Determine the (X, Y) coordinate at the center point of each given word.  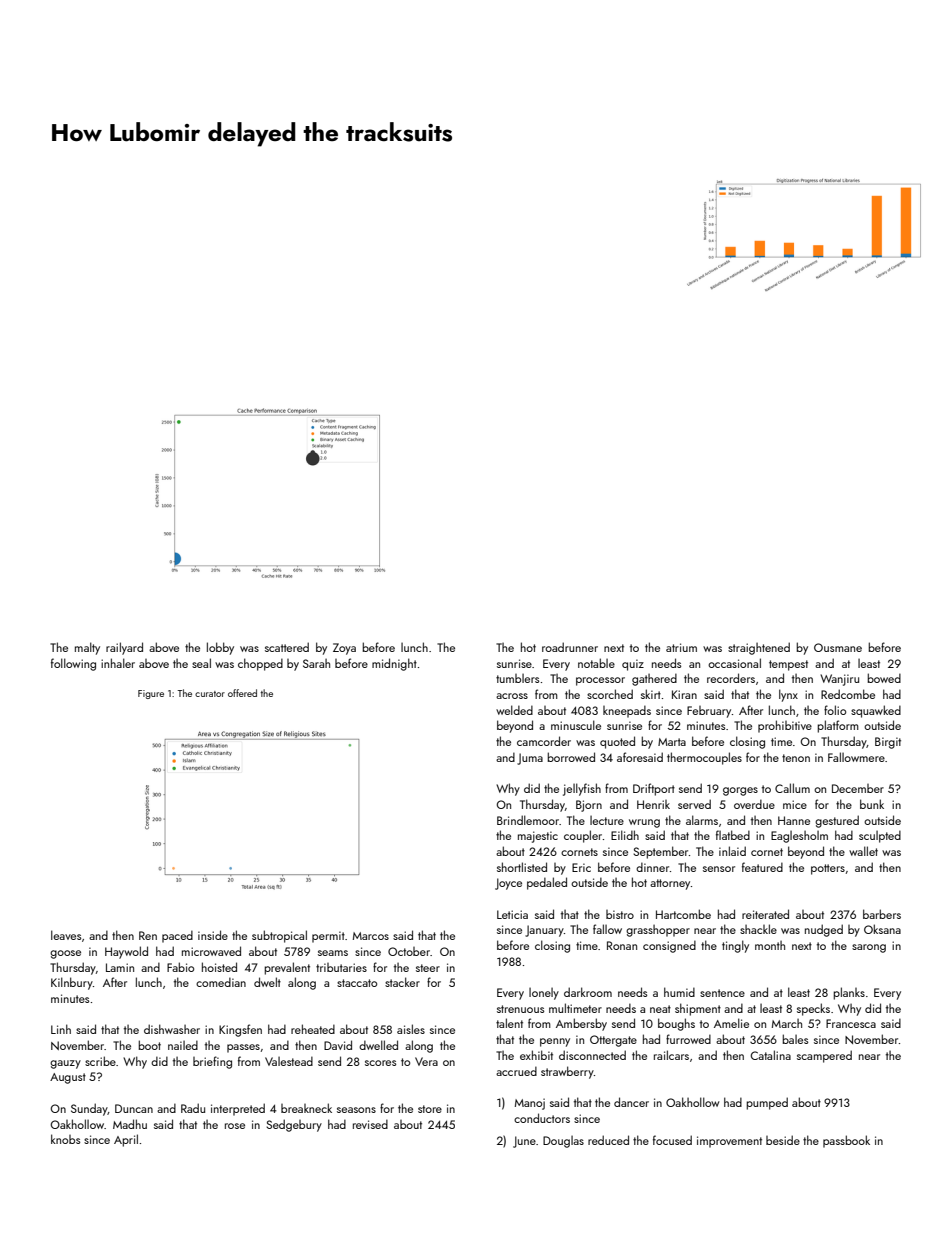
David (338, 1045)
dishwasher (172, 1029)
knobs (65, 1139)
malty (87, 648)
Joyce (508, 884)
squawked (876, 711)
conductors (542, 1118)
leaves (66, 935)
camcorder (544, 741)
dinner (652, 867)
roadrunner (570, 647)
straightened (759, 648)
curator (210, 694)
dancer (631, 1102)
